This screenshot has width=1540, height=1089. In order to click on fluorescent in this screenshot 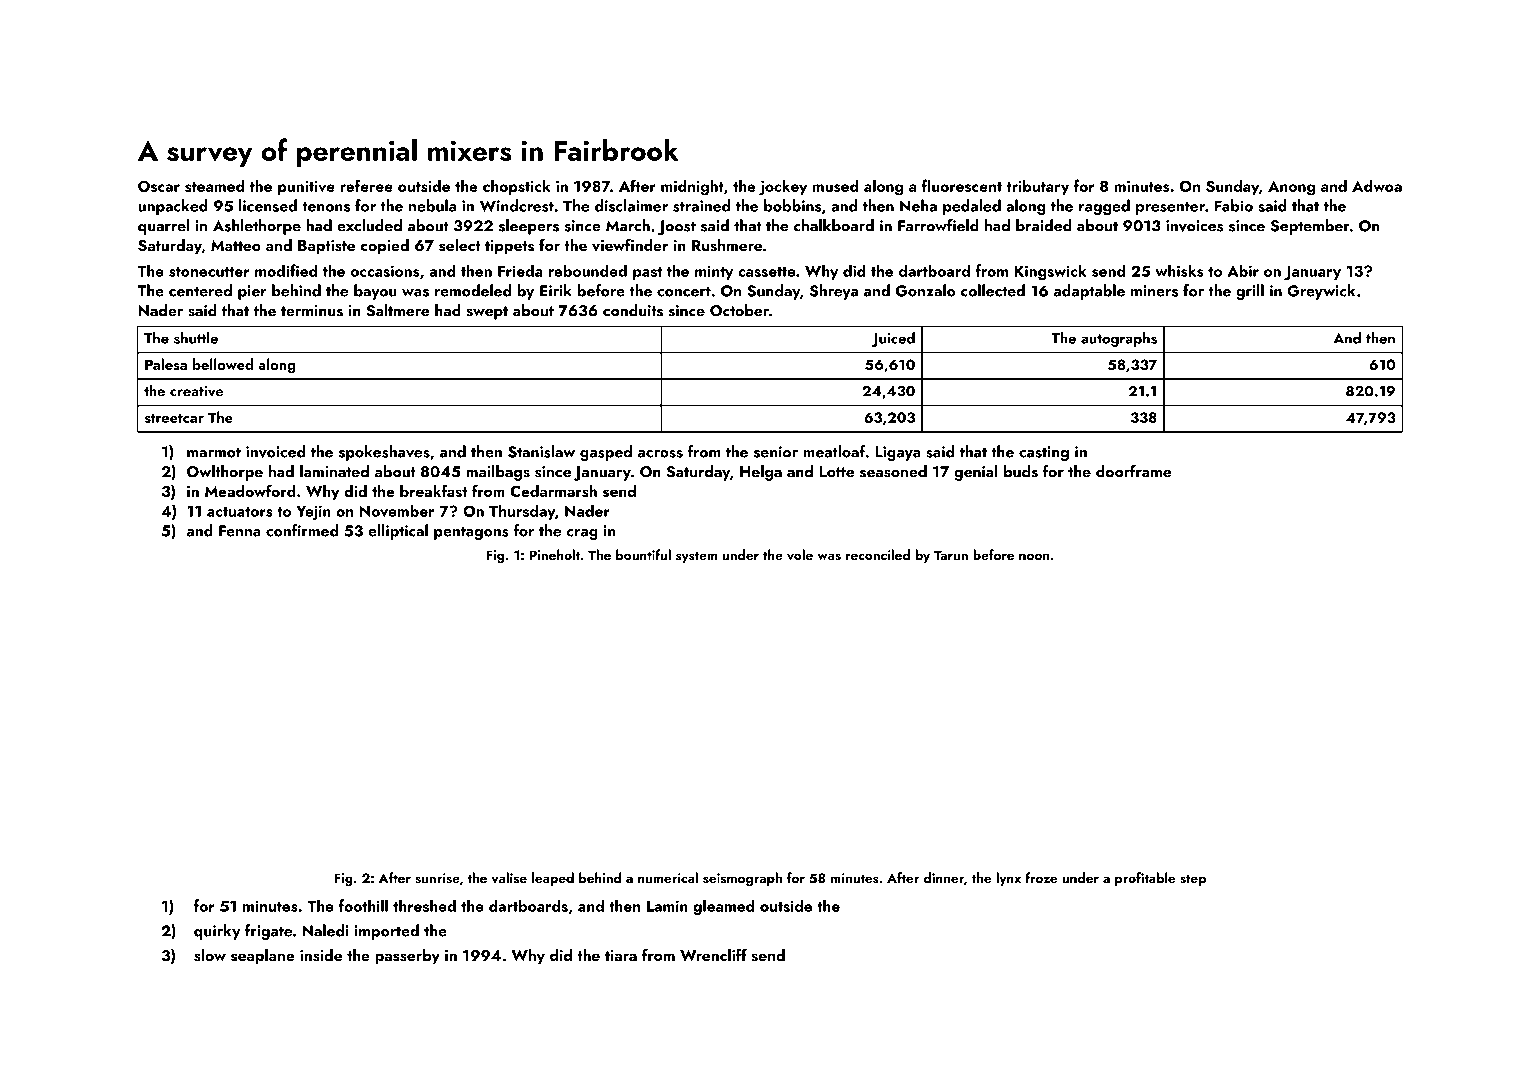, I will do `click(962, 185)`.
